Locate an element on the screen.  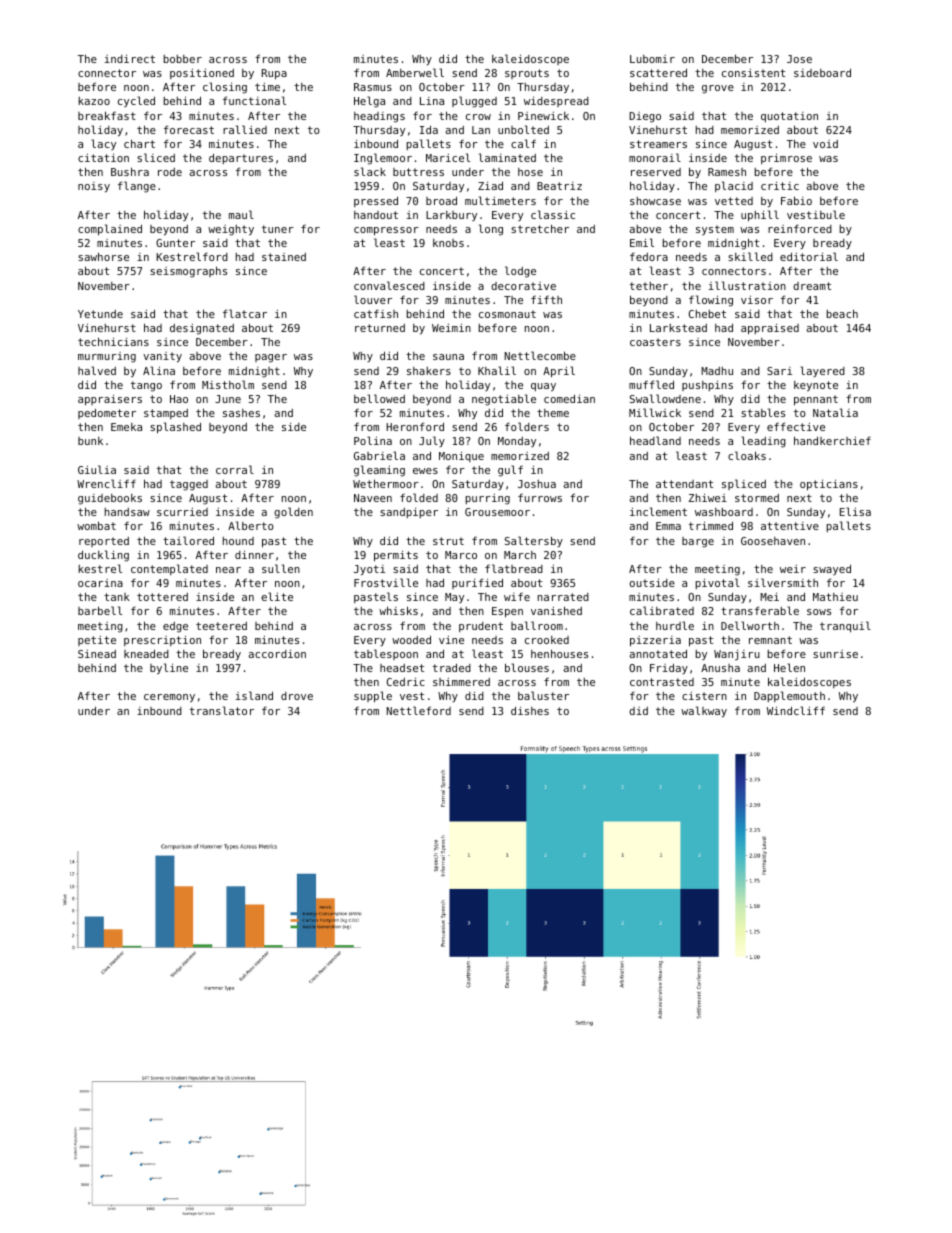
decorative is located at coordinates (523, 286).
